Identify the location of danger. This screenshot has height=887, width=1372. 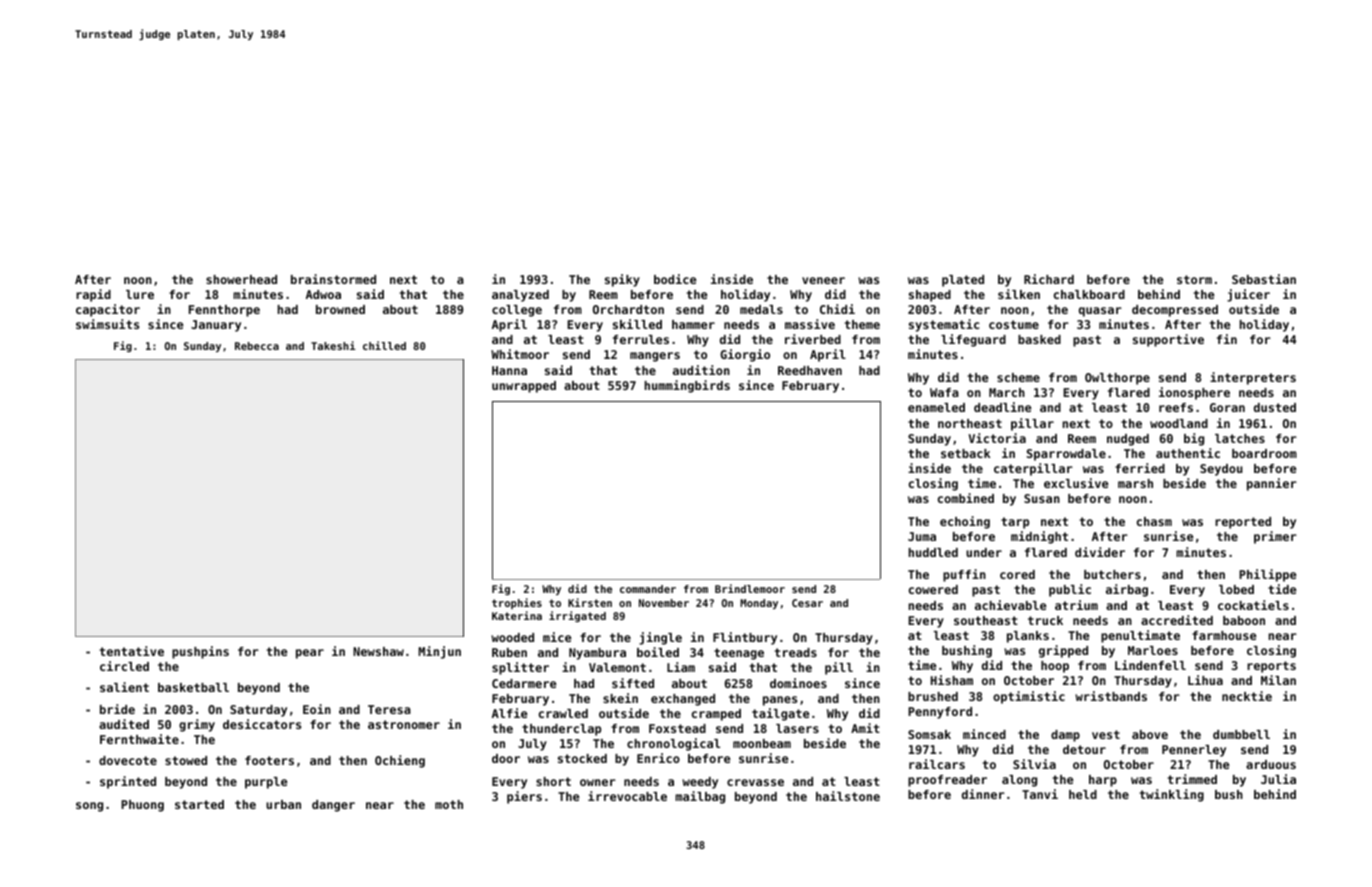
(333, 806).
